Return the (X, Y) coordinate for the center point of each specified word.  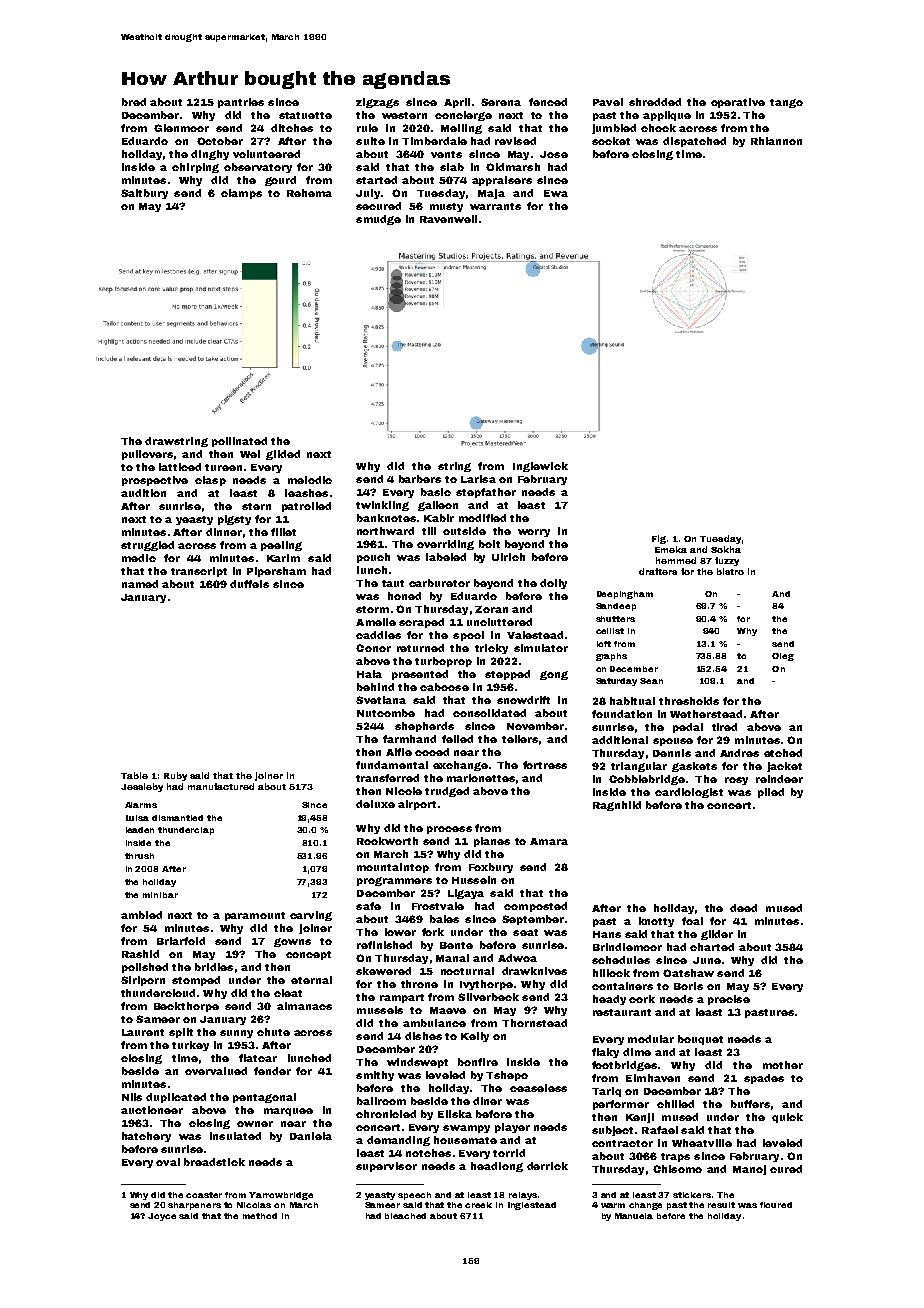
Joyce (162, 1217)
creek (478, 1205)
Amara (549, 841)
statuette (305, 115)
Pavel (608, 102)
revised (515, 141)
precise (729, 1000)
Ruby (175, 776)
